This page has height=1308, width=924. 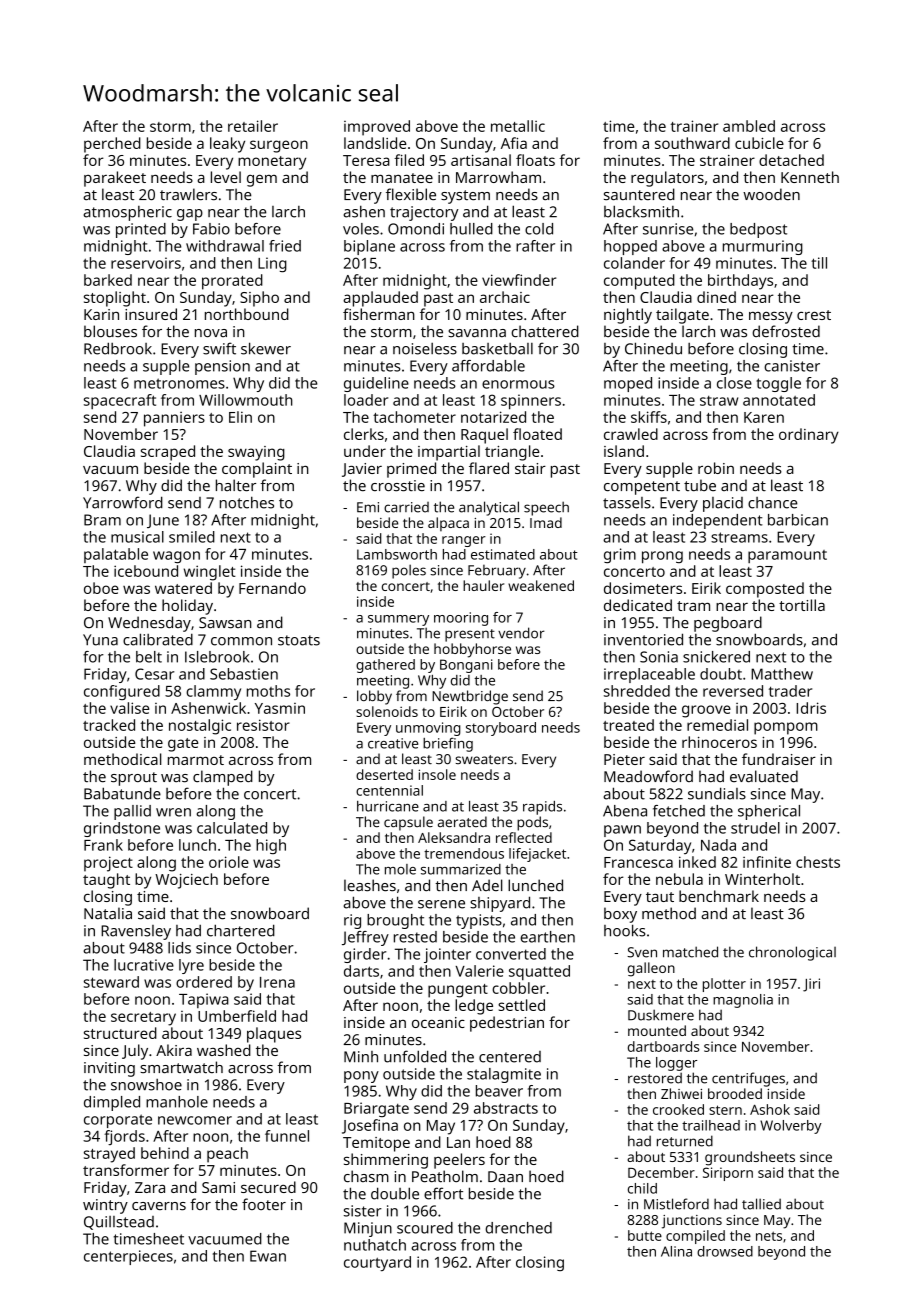 I want to click on drowsed, so click(x=725, y=1251).
